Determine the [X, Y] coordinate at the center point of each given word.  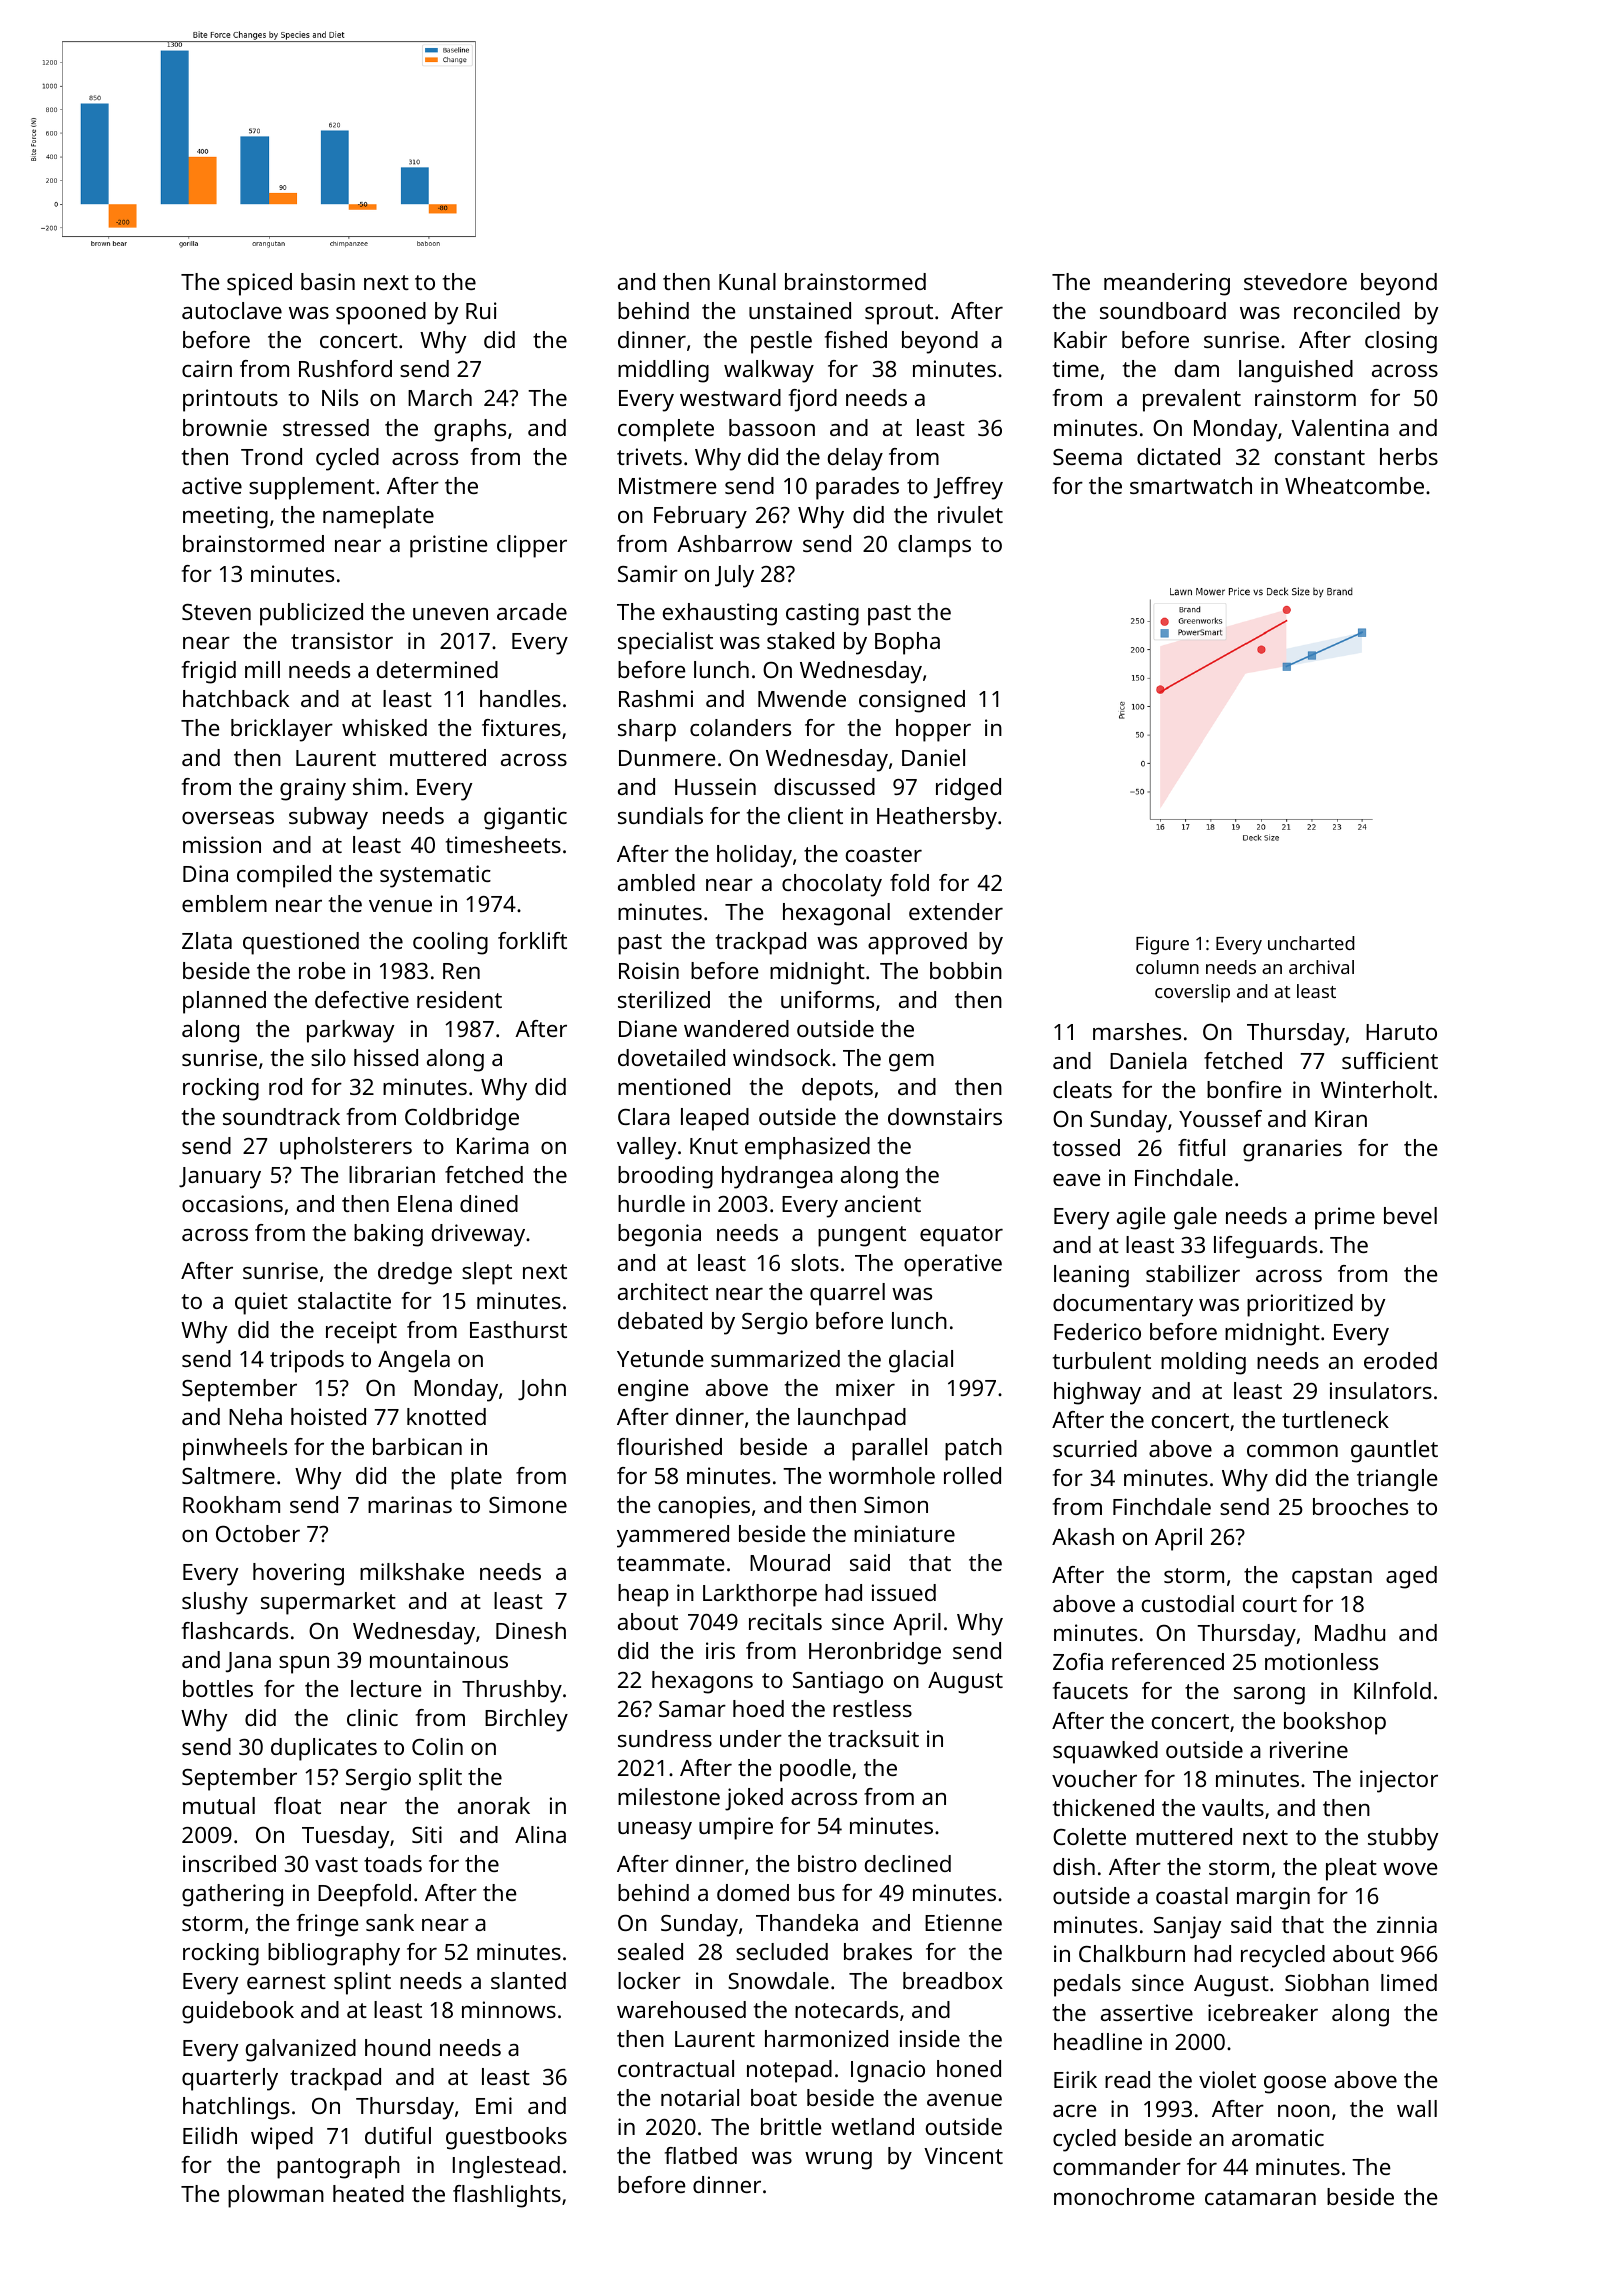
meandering [1167, 284]
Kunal [747, 281]
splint [362, 1983]
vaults [1233, 1807]
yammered [673, 1536]
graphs [470, 430]
